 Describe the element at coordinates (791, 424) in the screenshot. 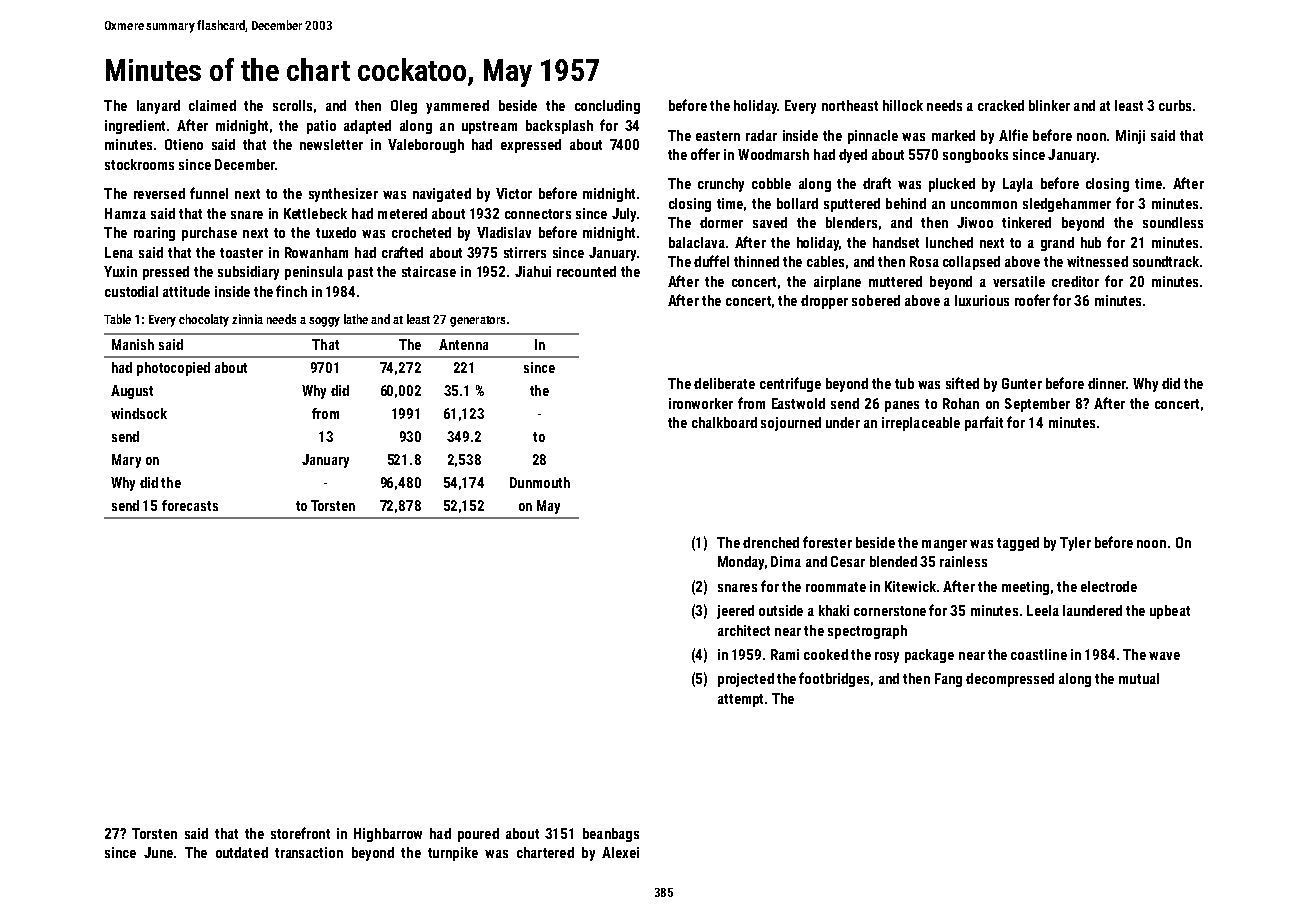

I see `sojourned` at that location.
